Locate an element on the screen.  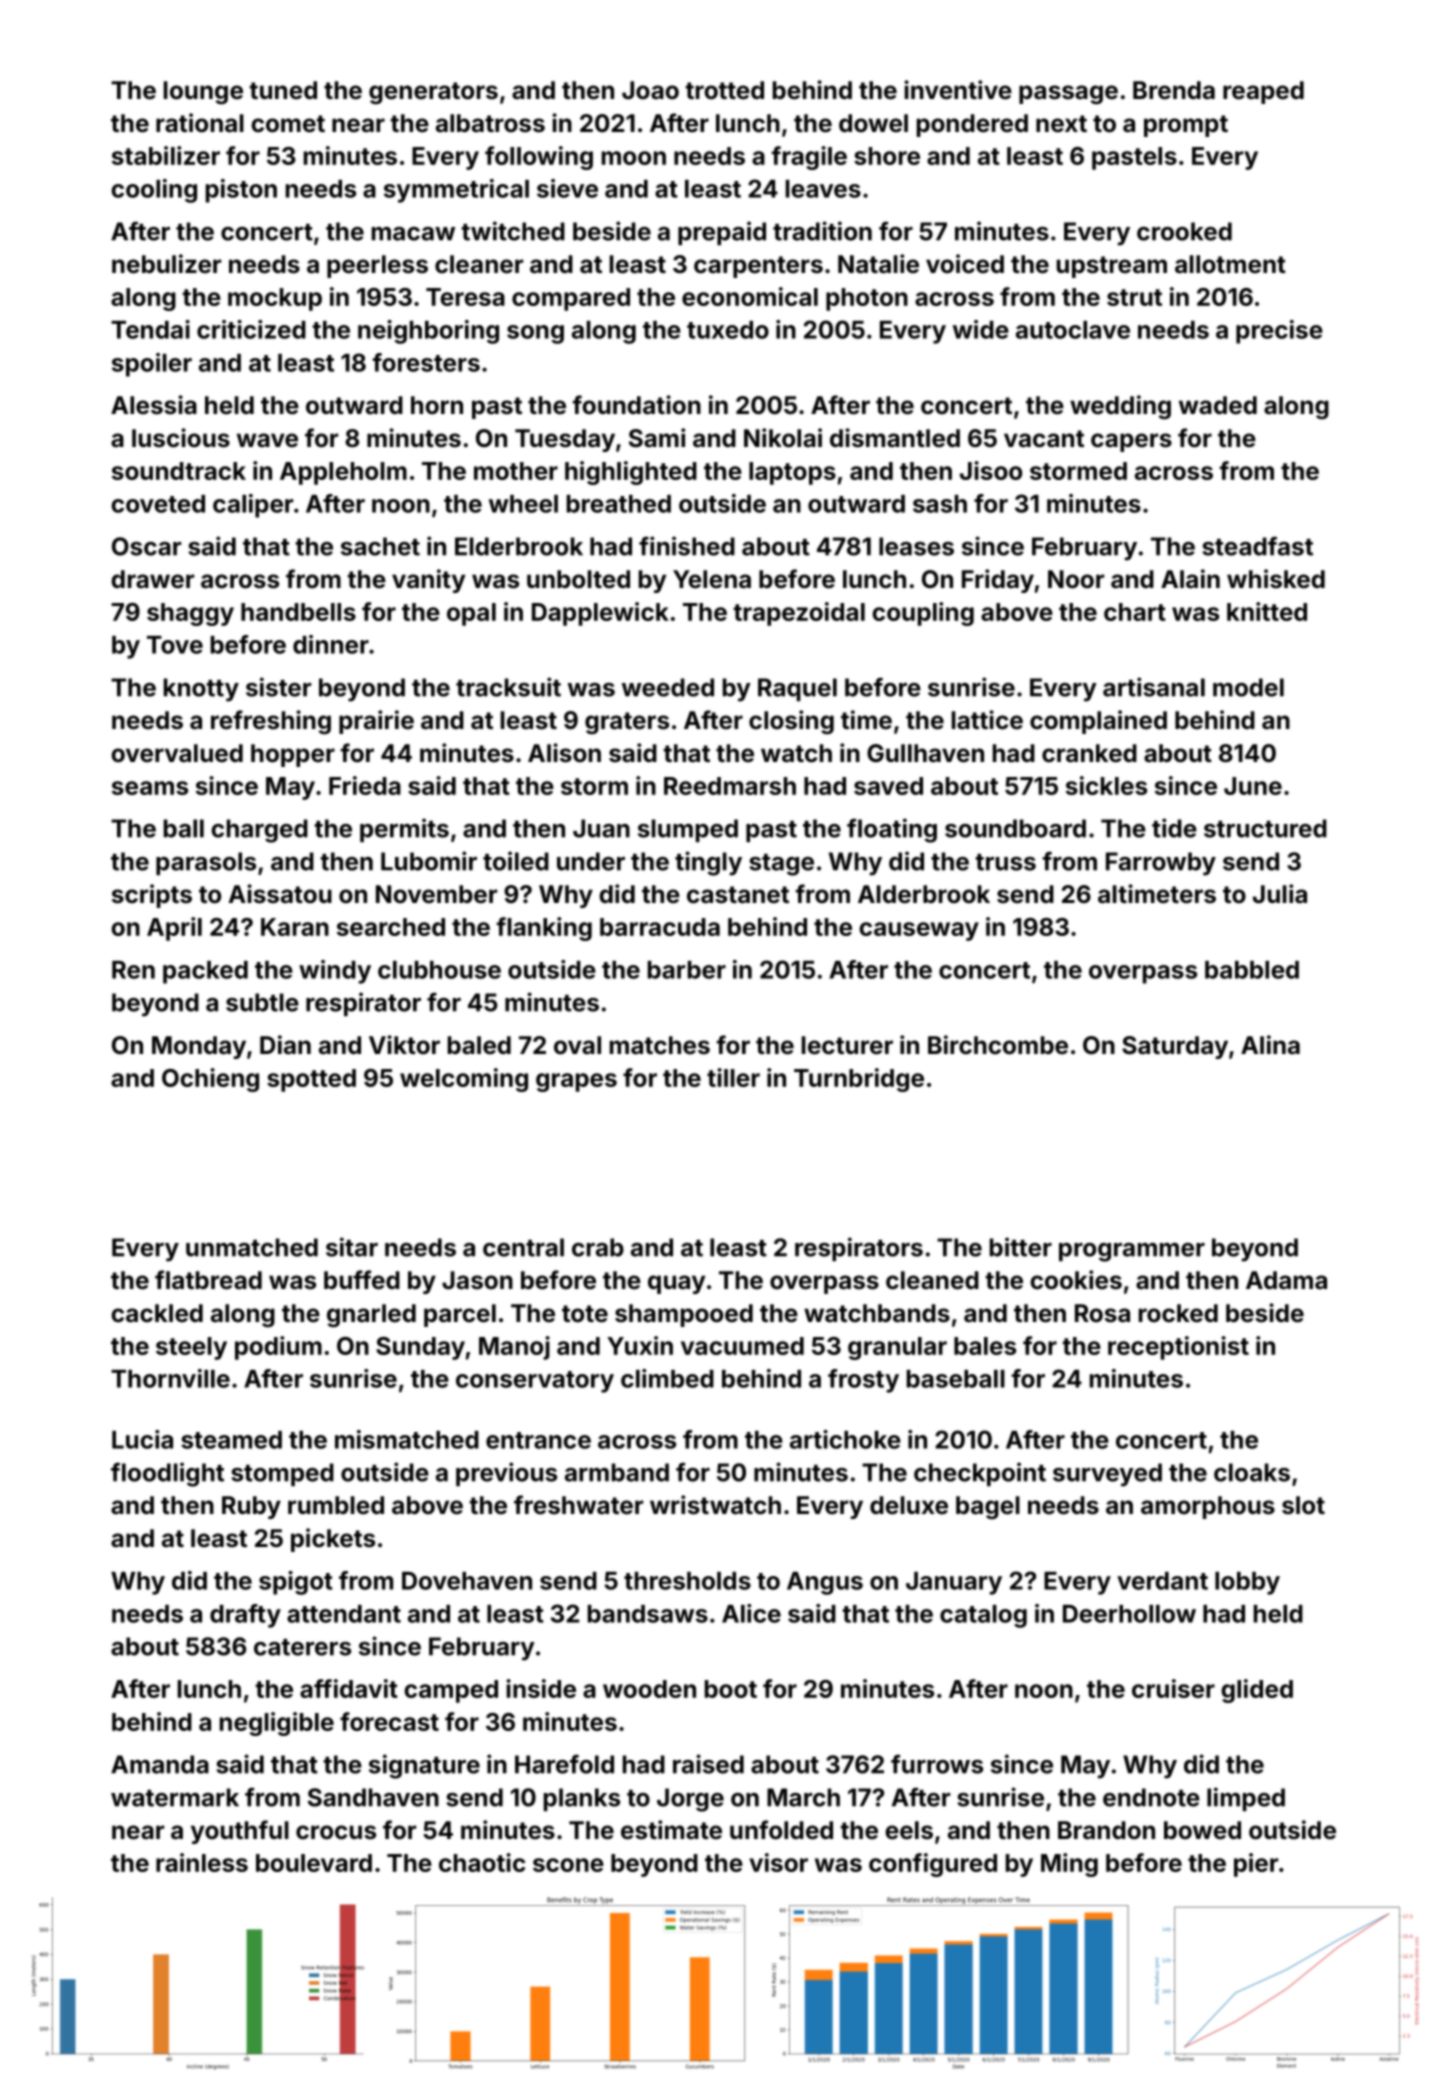
visor is located at coordinates (778, 1862).
